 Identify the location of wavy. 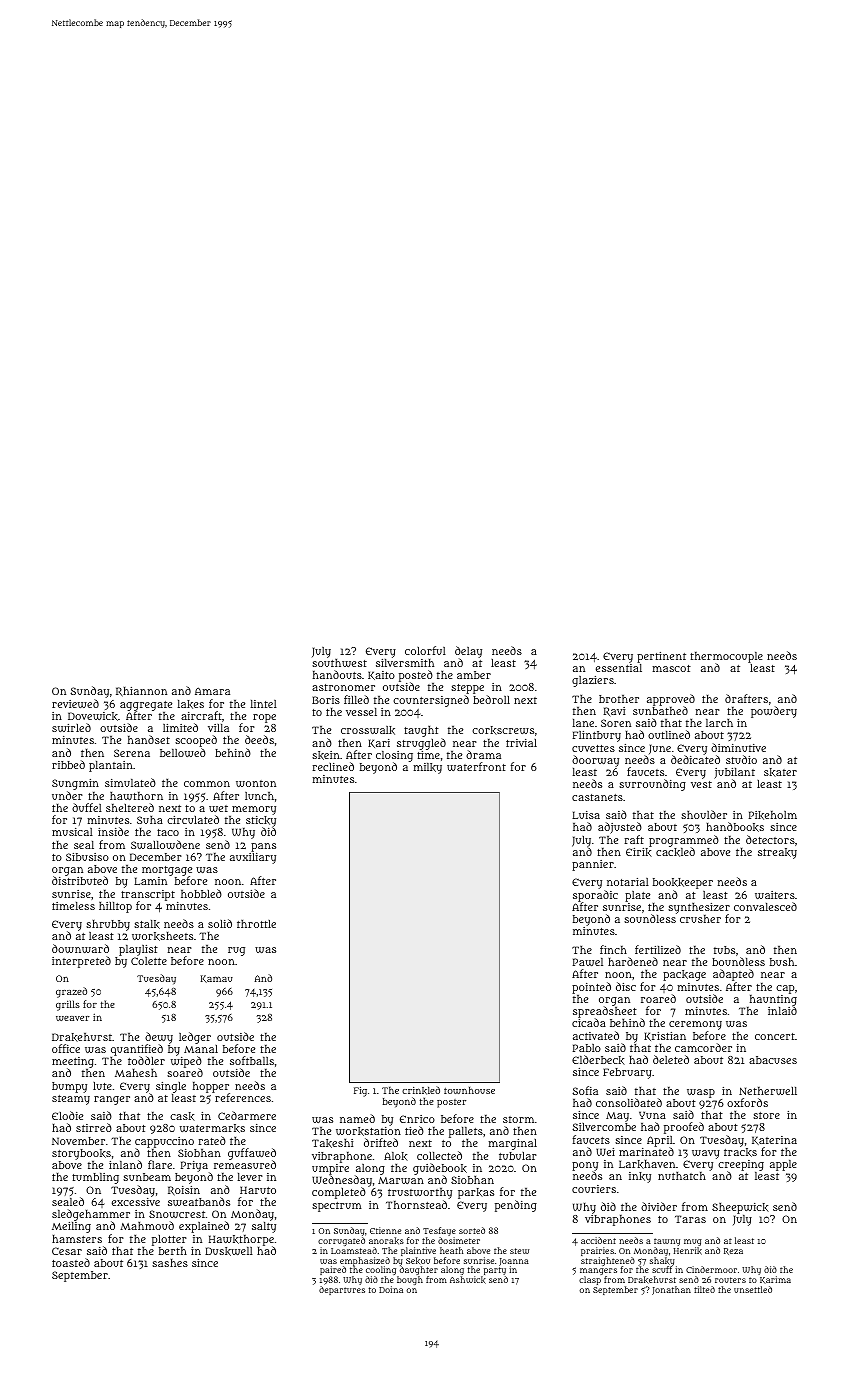
(706, 1154).
